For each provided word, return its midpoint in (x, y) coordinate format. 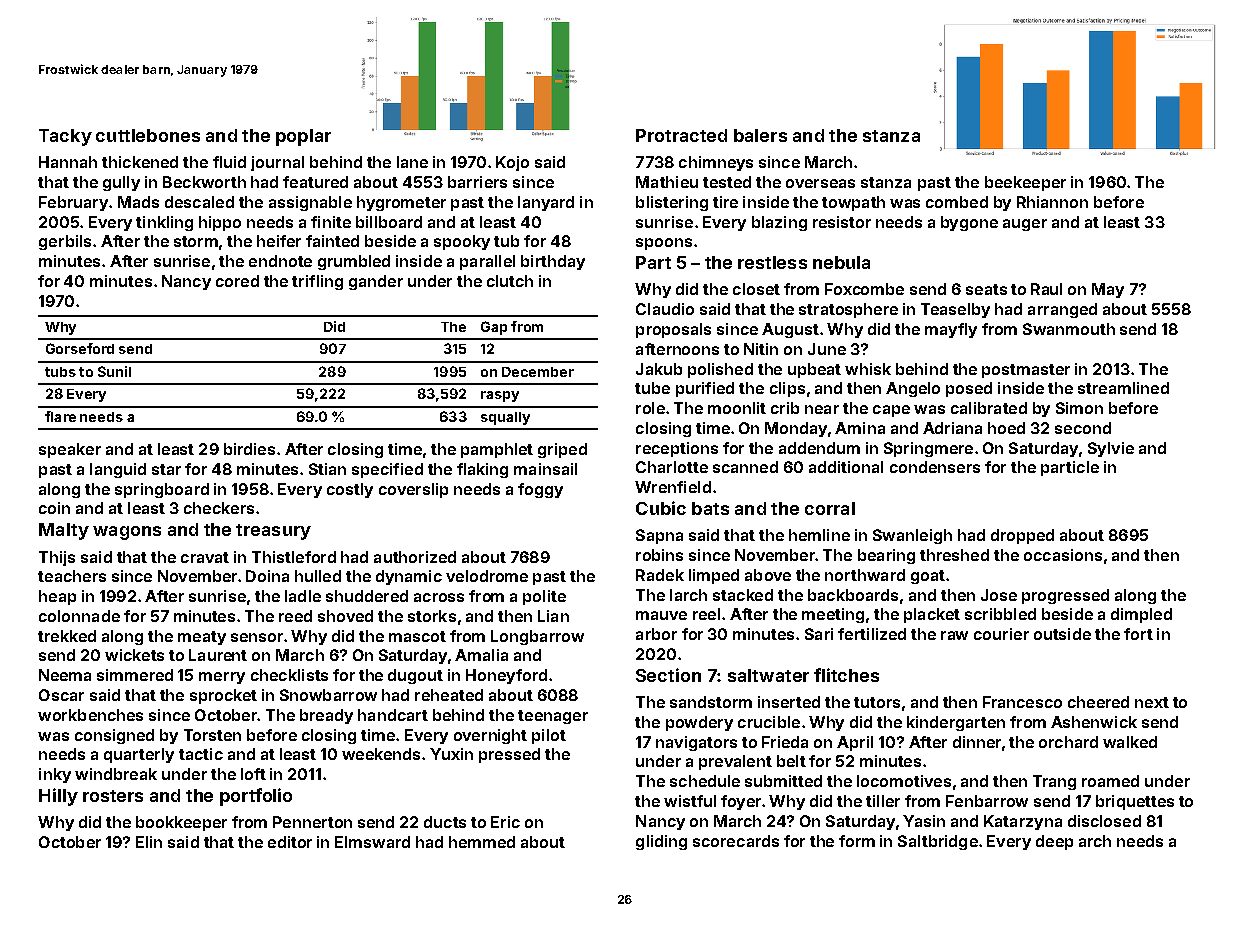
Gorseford (80, 348)
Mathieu (667, 182)
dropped (1022, 536)
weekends (381, 754)
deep (1054, 842)
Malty (64, 531)
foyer (741, 802)
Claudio (665, 309)
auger (1025, 225)
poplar (303, 137)
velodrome (487, 576)
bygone (969, 223)
